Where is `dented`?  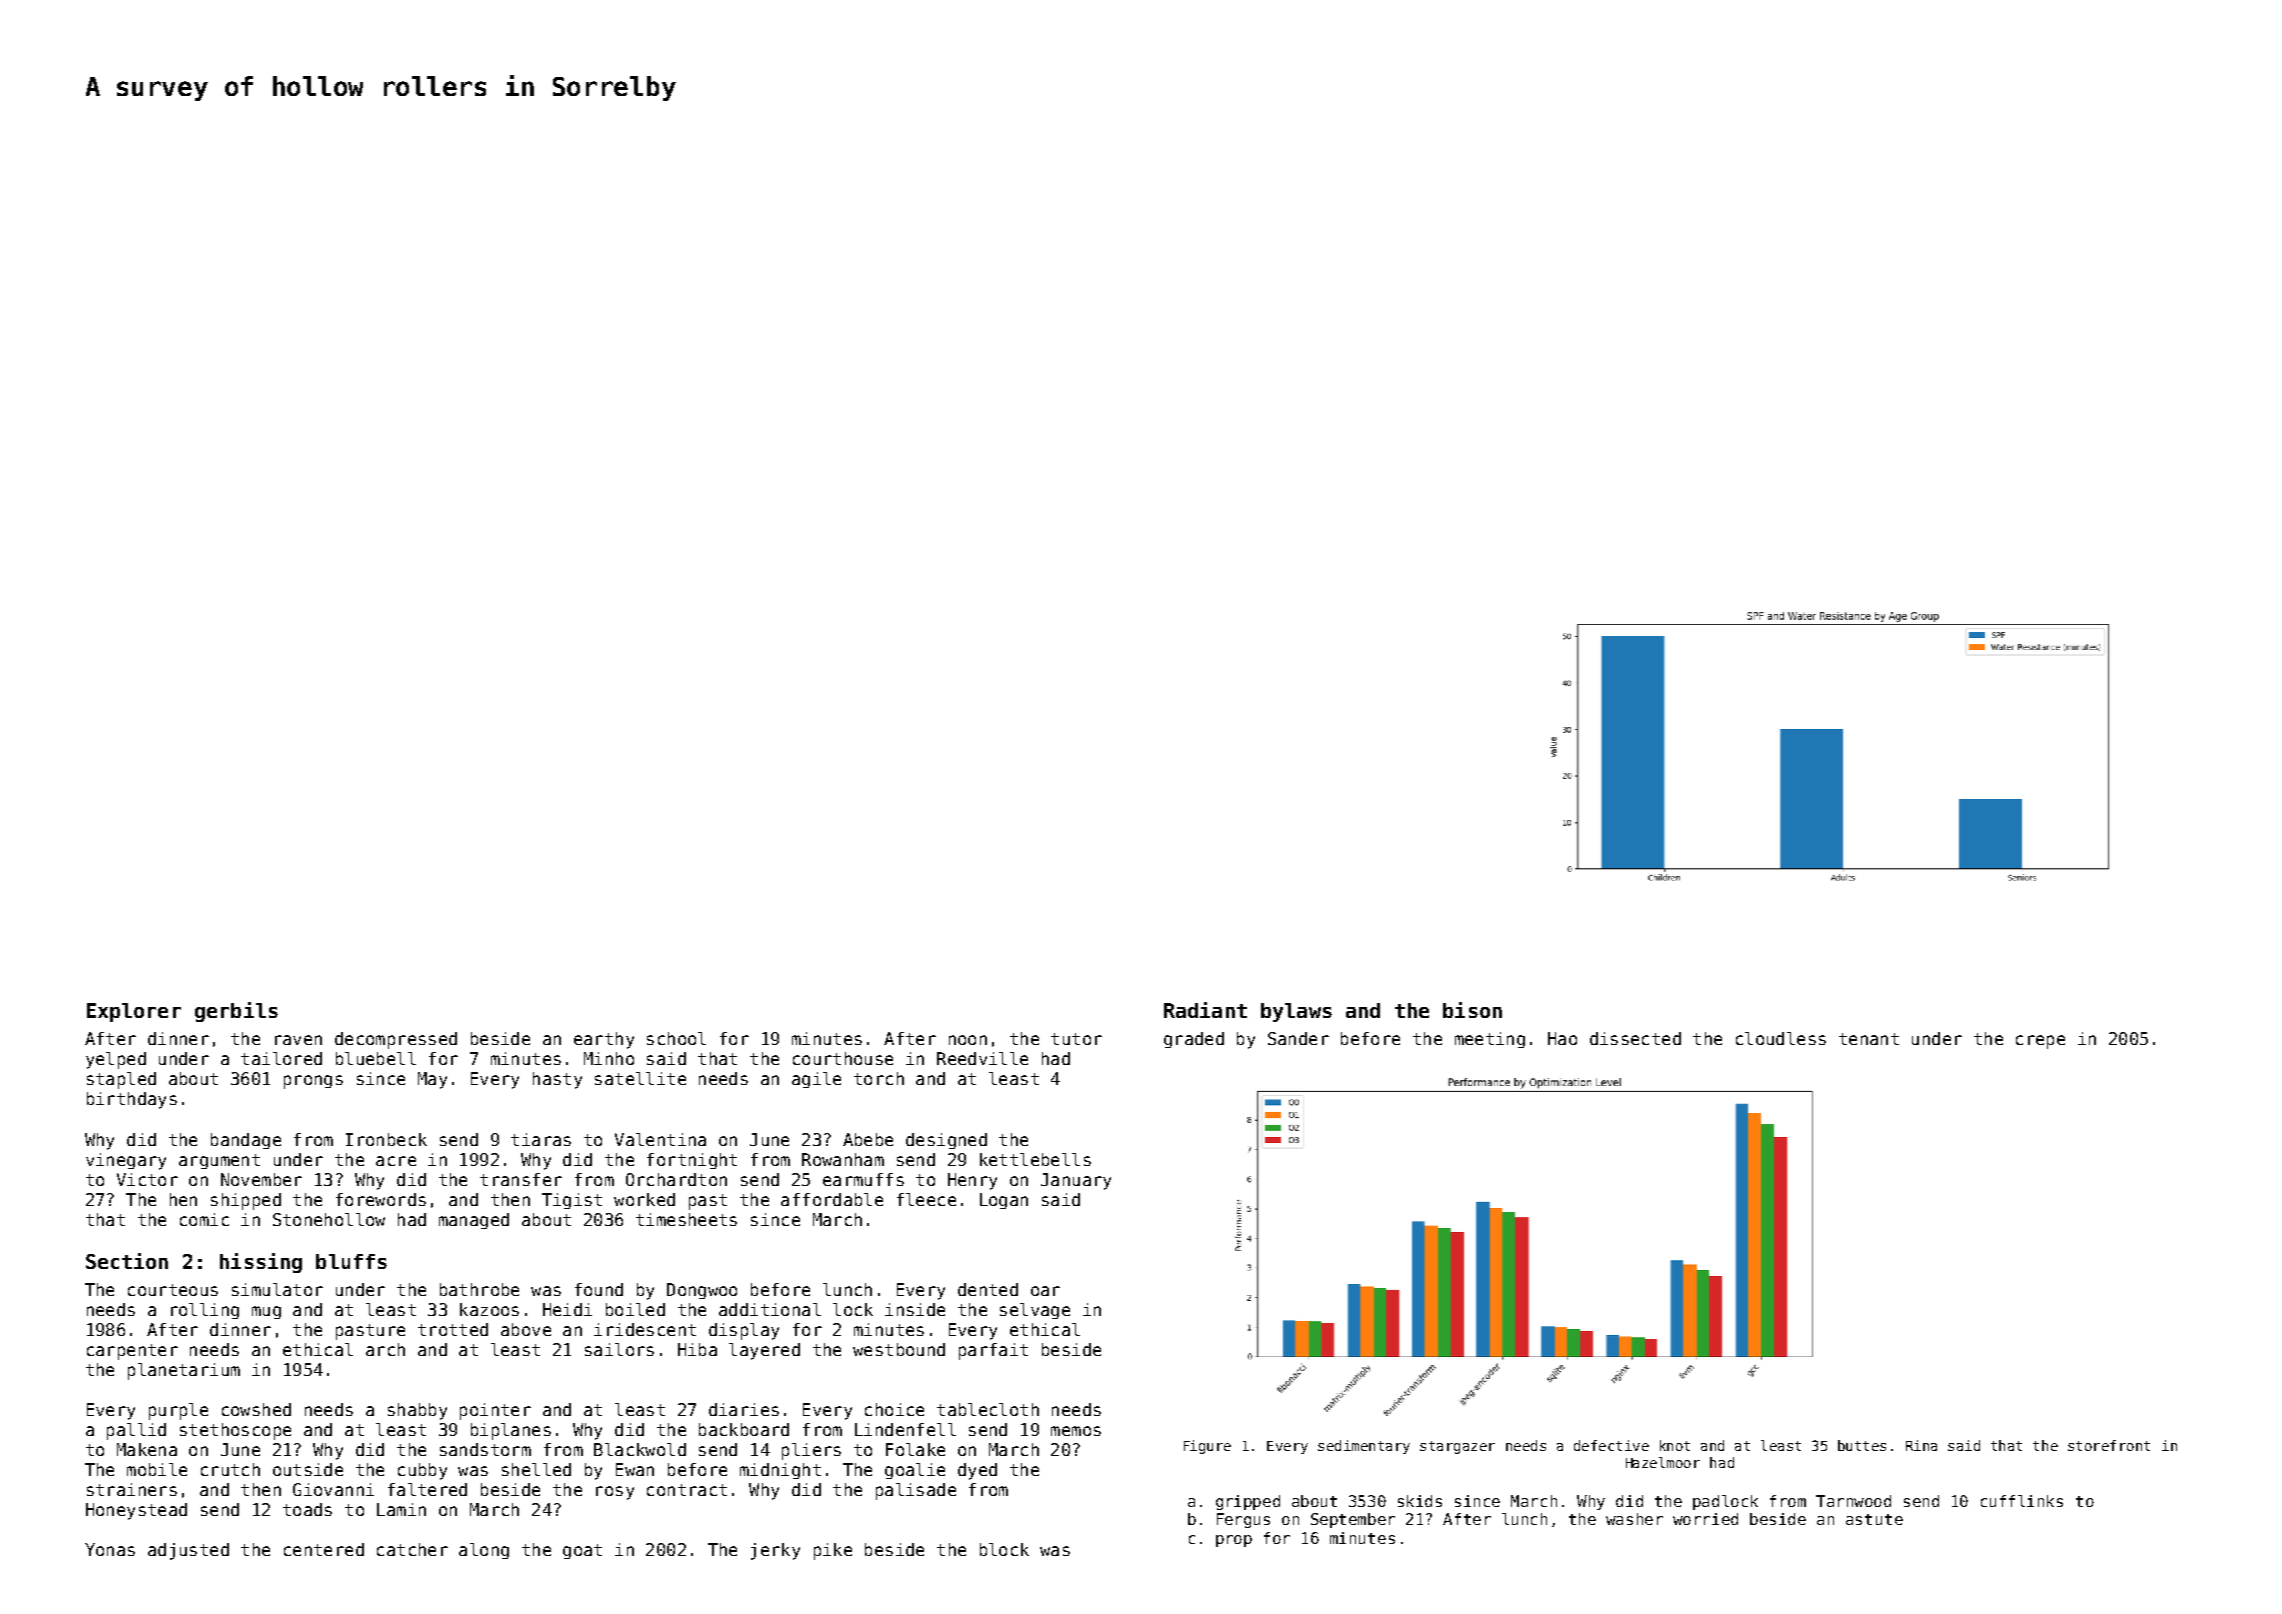
dented is located at coordinates (988, 1289).
